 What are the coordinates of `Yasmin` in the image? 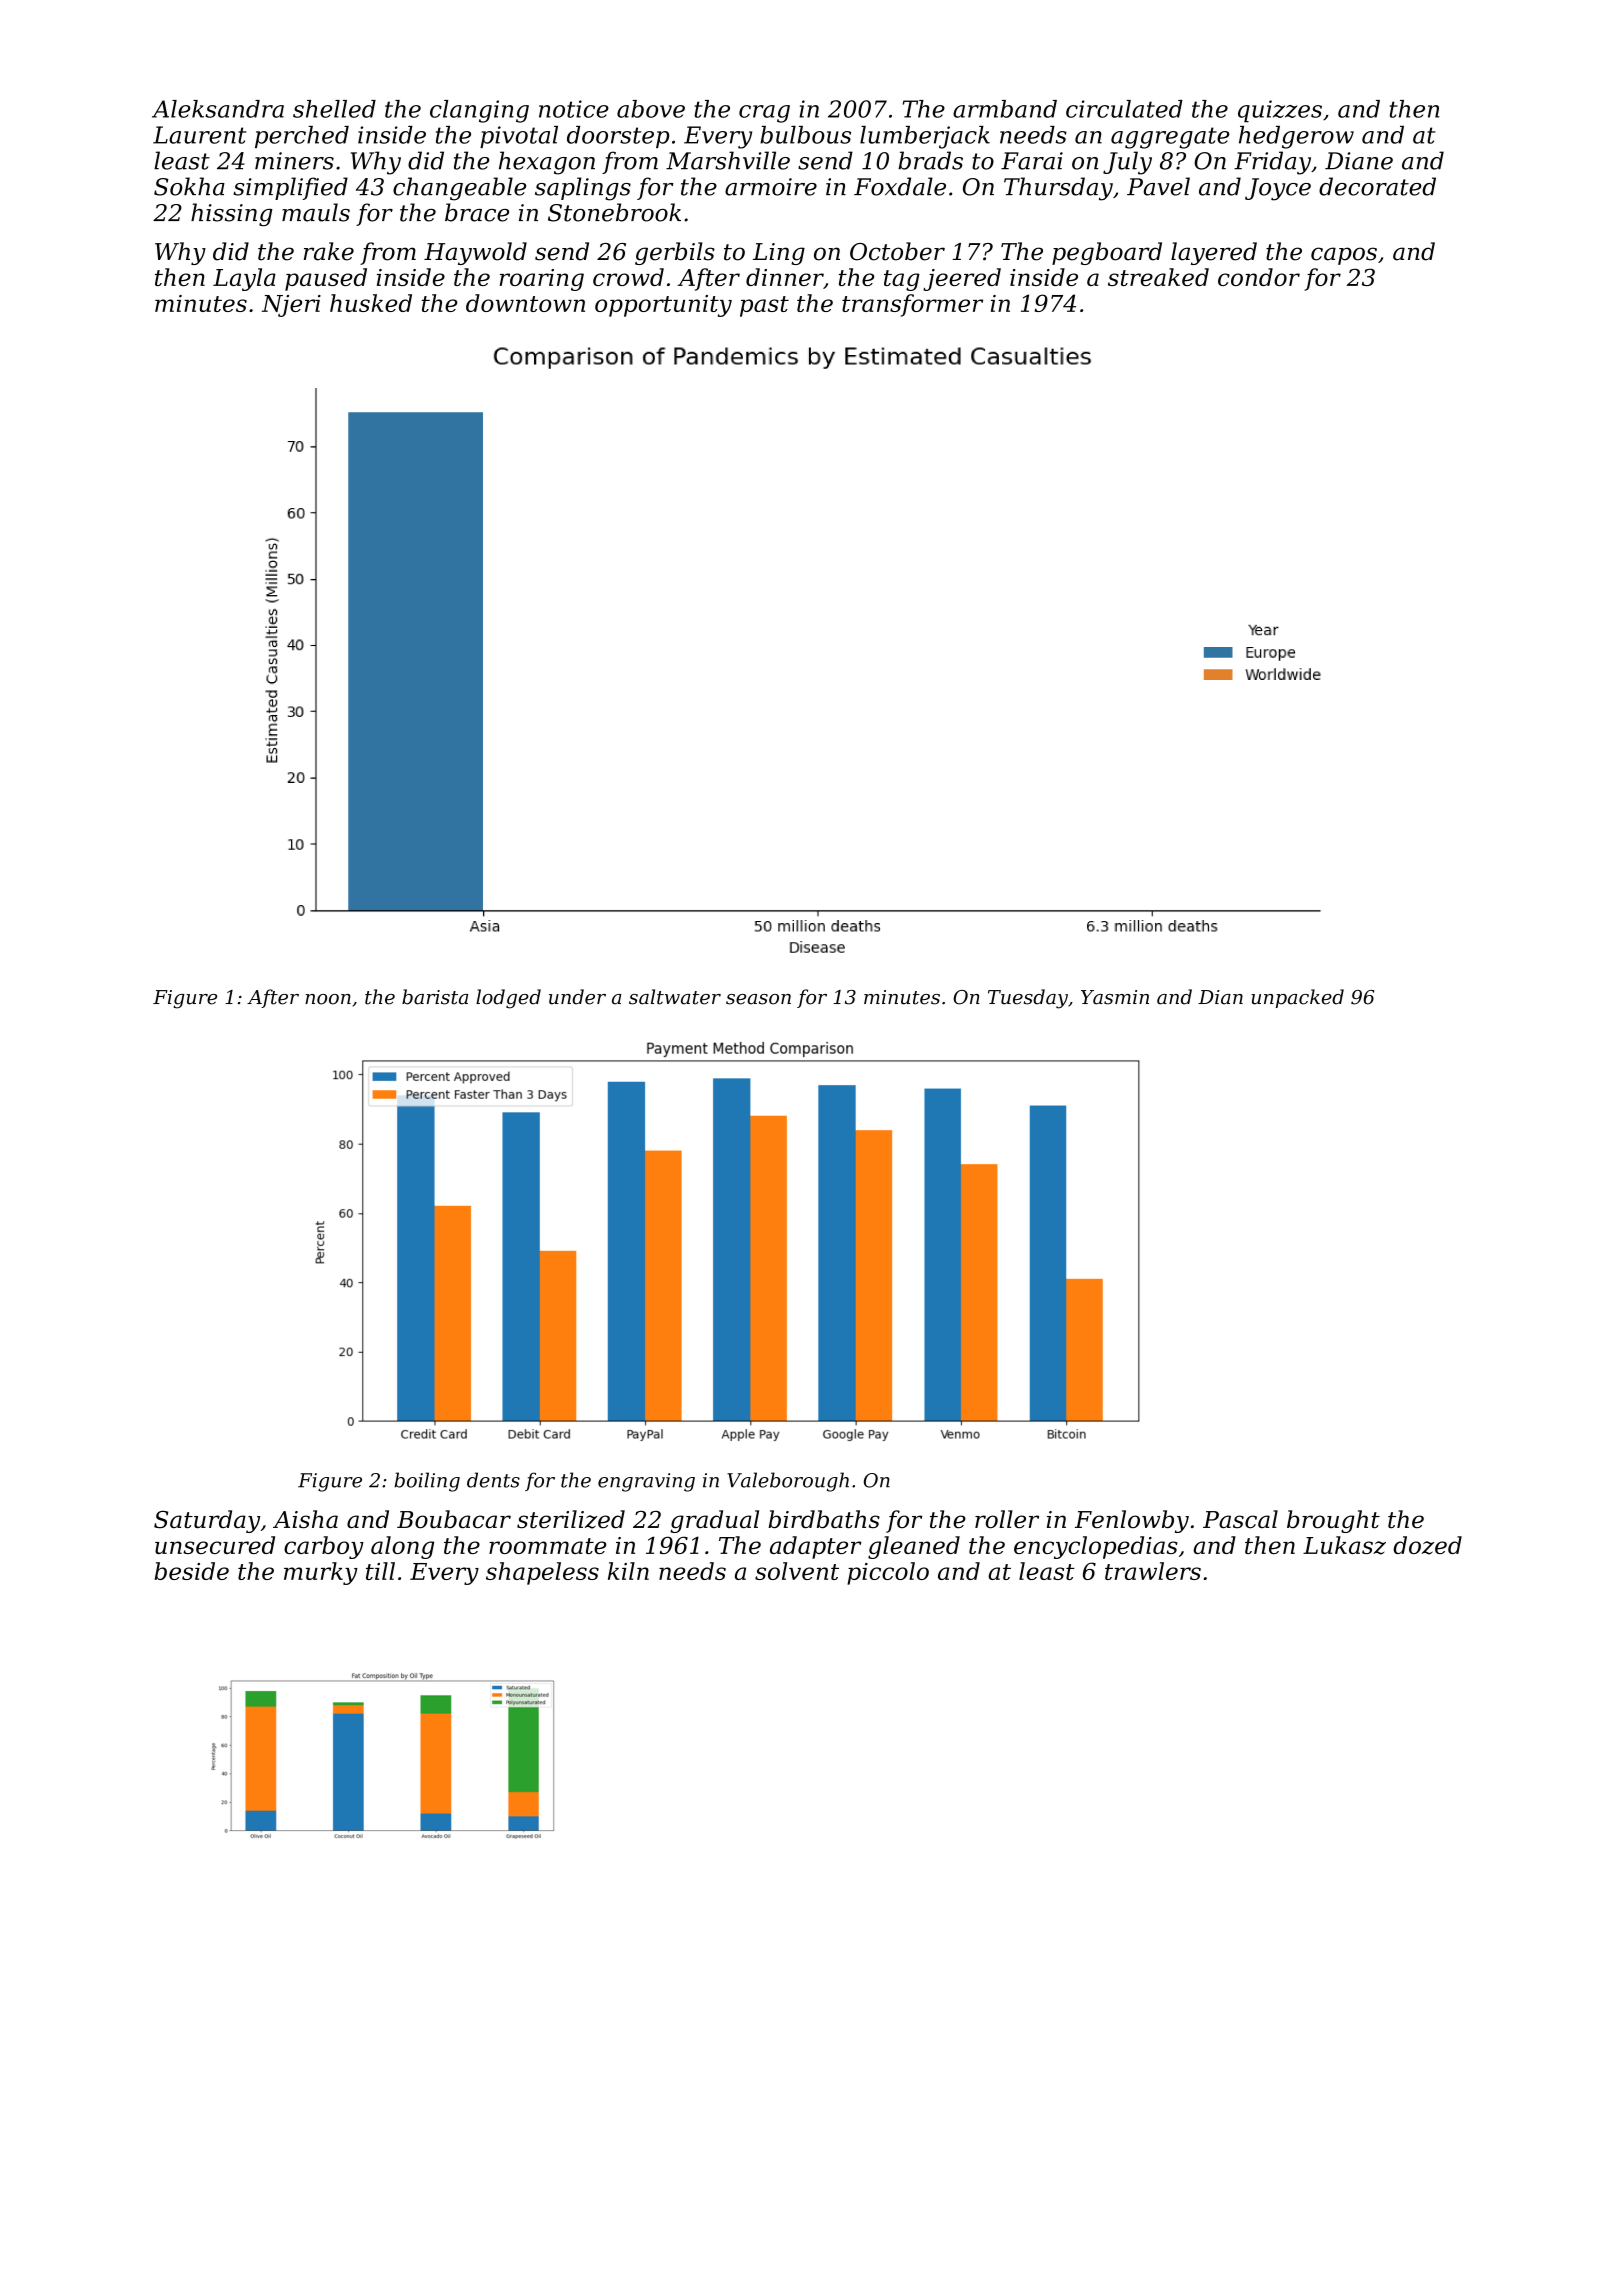 It's located at (1115, 997).
